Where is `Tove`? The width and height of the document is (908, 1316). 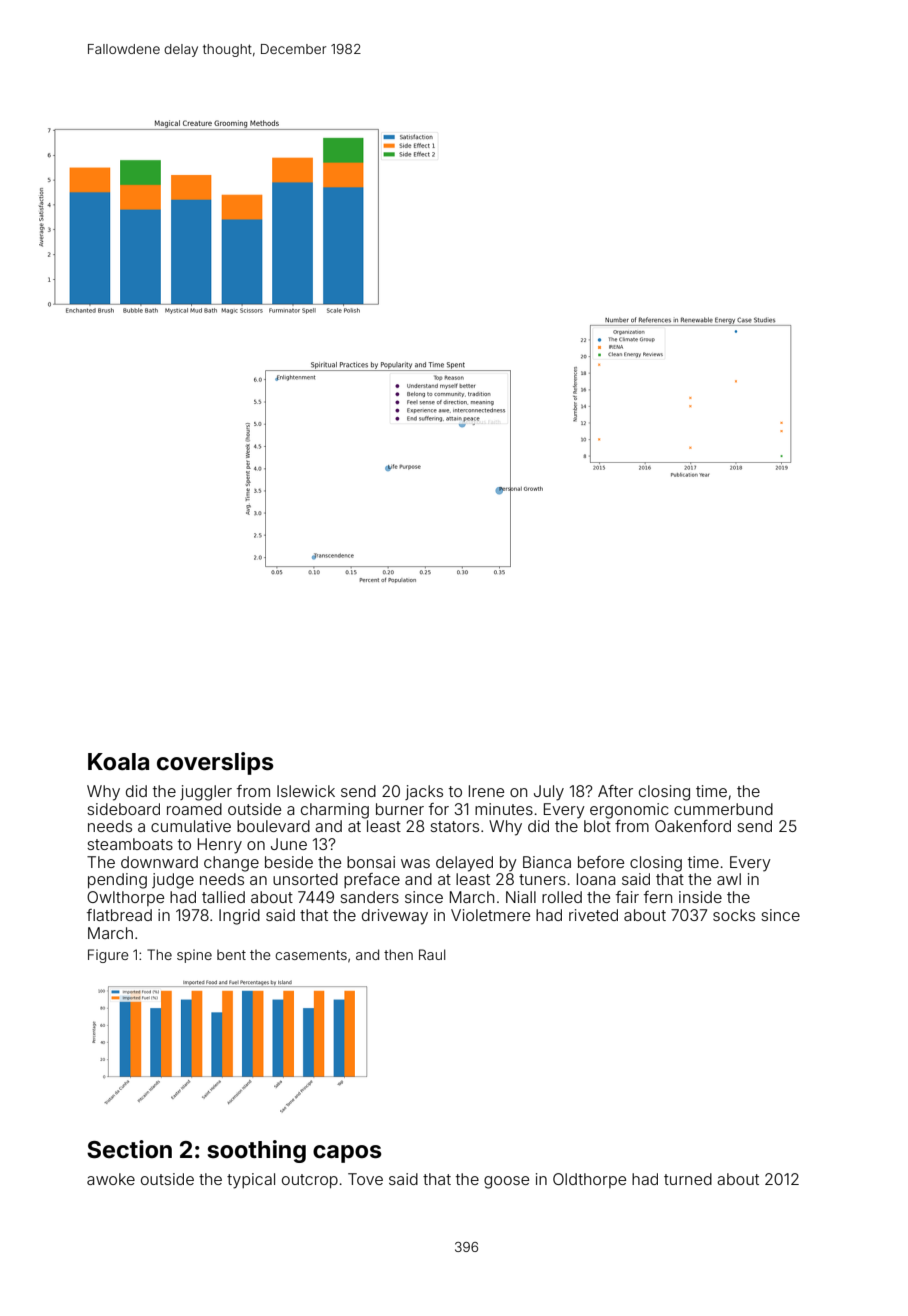 Tove is located at coordinates (365, 1179).
